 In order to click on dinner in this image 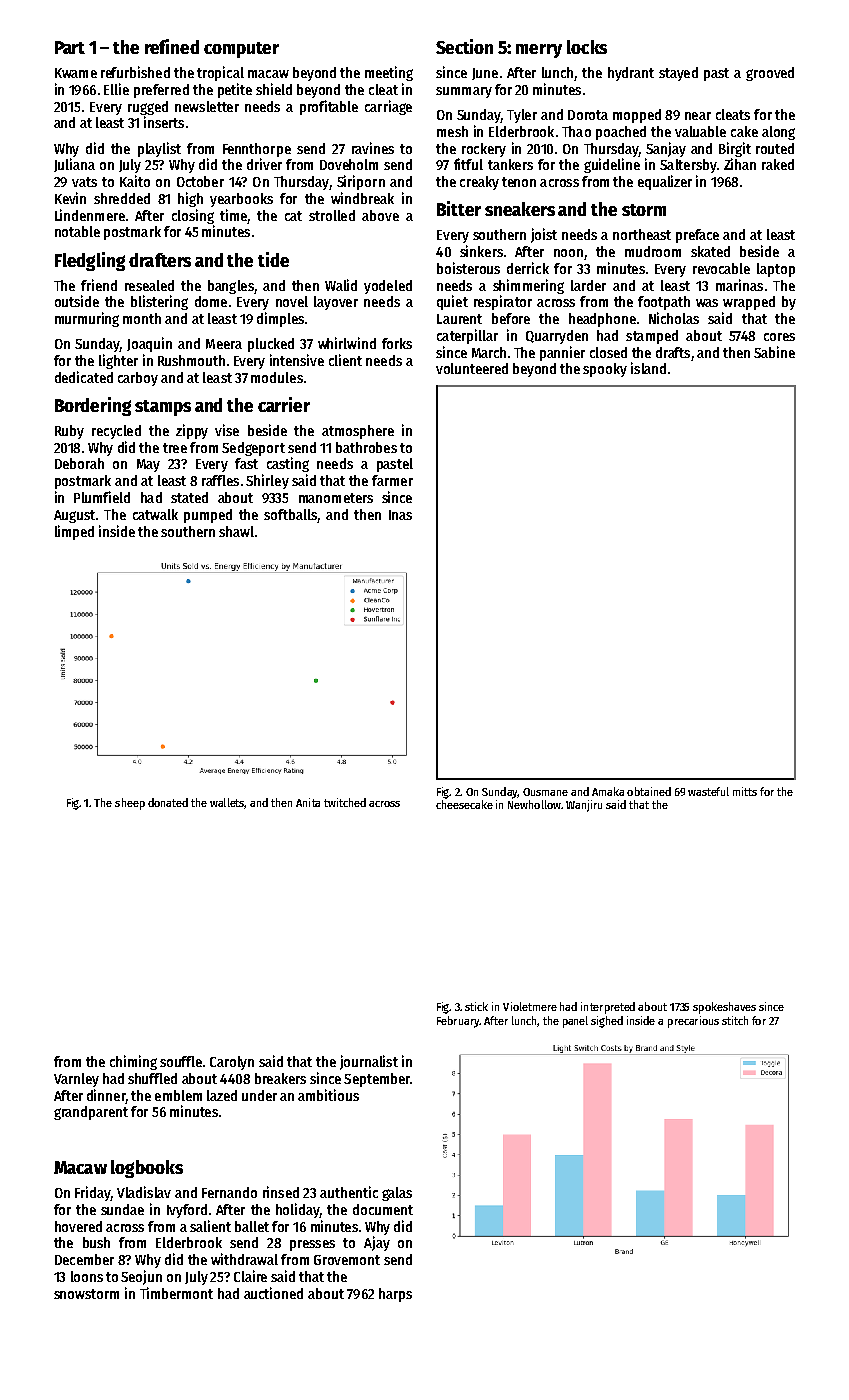, I will do `click(106, 1095)`.
